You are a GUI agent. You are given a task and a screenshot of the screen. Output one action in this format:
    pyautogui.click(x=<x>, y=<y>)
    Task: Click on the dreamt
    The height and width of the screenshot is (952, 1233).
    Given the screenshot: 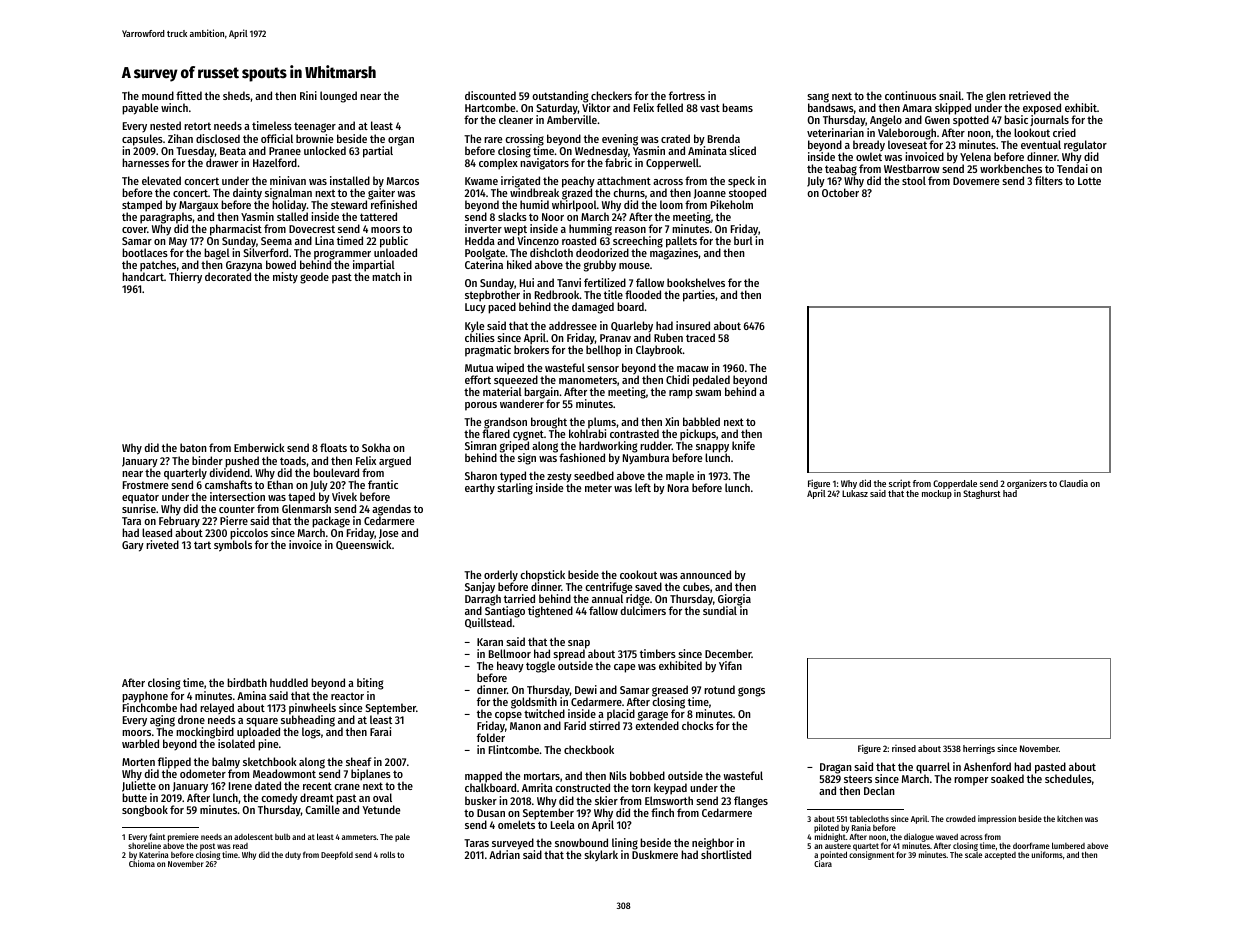 What is the action you would take?
    pyautogui.click(x=317, y=797)
